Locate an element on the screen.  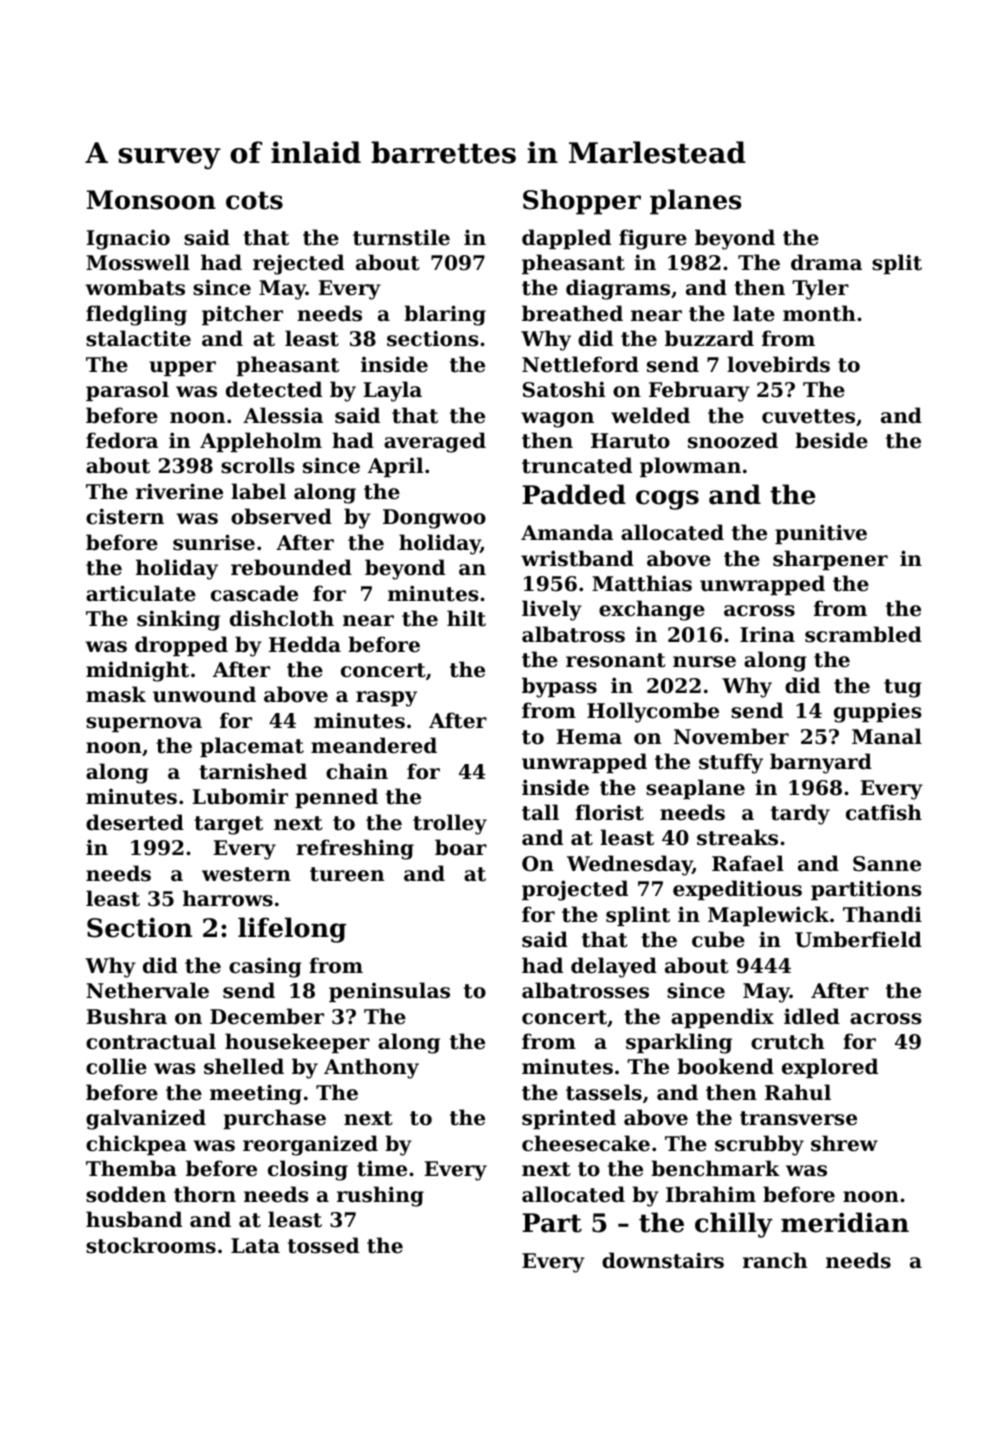
meeting is located at coordinates (256, 1094).
